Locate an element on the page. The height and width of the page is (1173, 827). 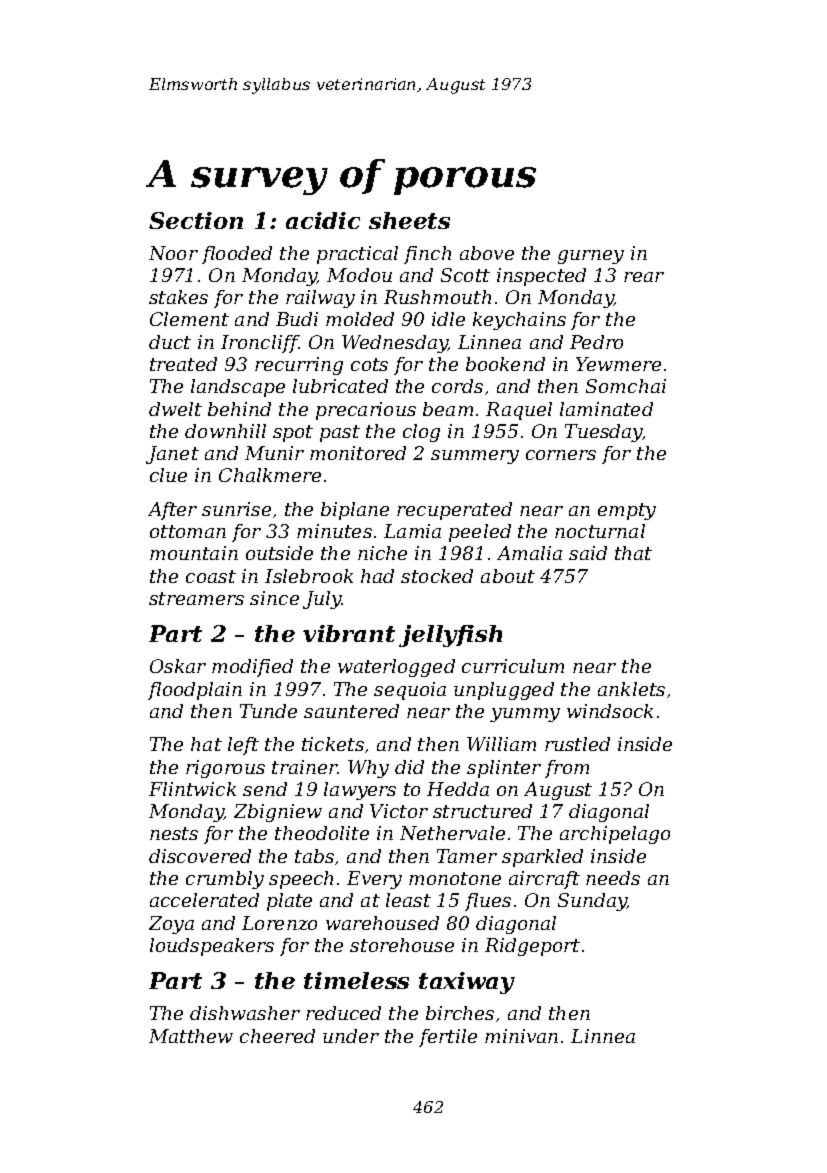
stakes is located at coordinates (178, 297).
